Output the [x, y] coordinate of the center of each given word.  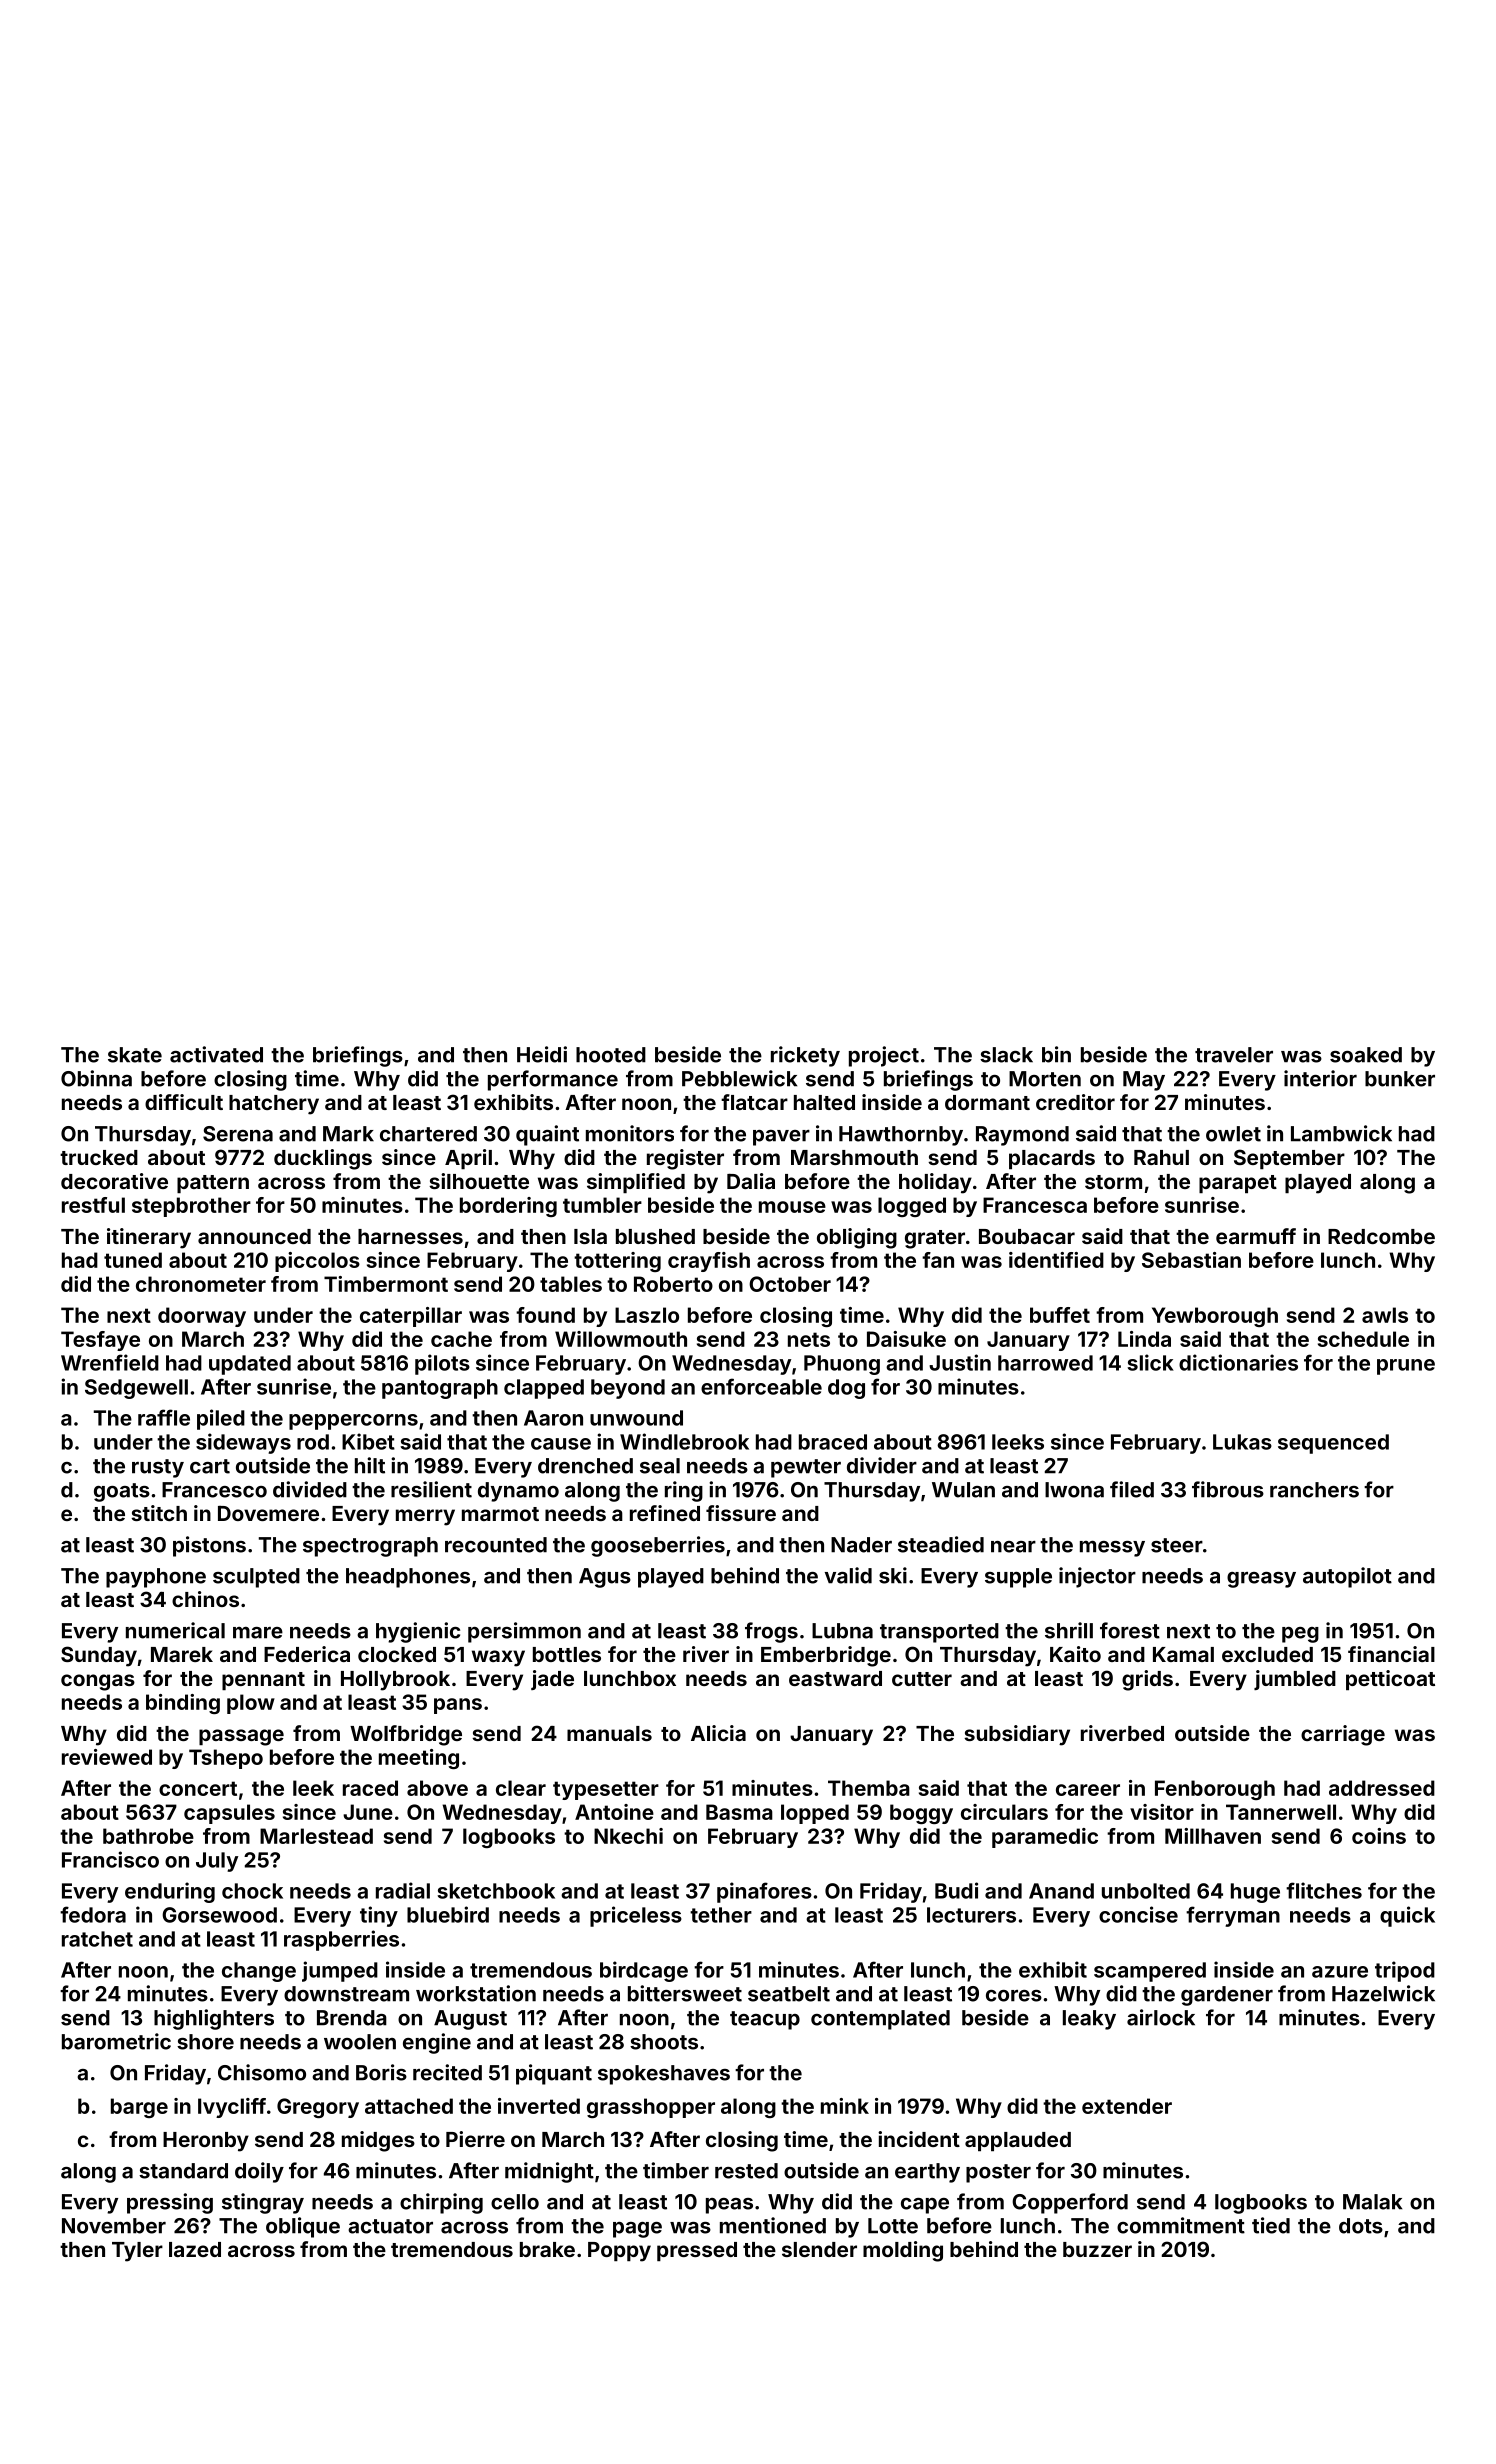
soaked [1366, 1055]
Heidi [542, 1054]
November [114, 2226]
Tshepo [226, 1759]
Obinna [96, 1078]
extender [1127, 2106]
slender [819, 2249]
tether [721, 1915]
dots [1361, 2226]
